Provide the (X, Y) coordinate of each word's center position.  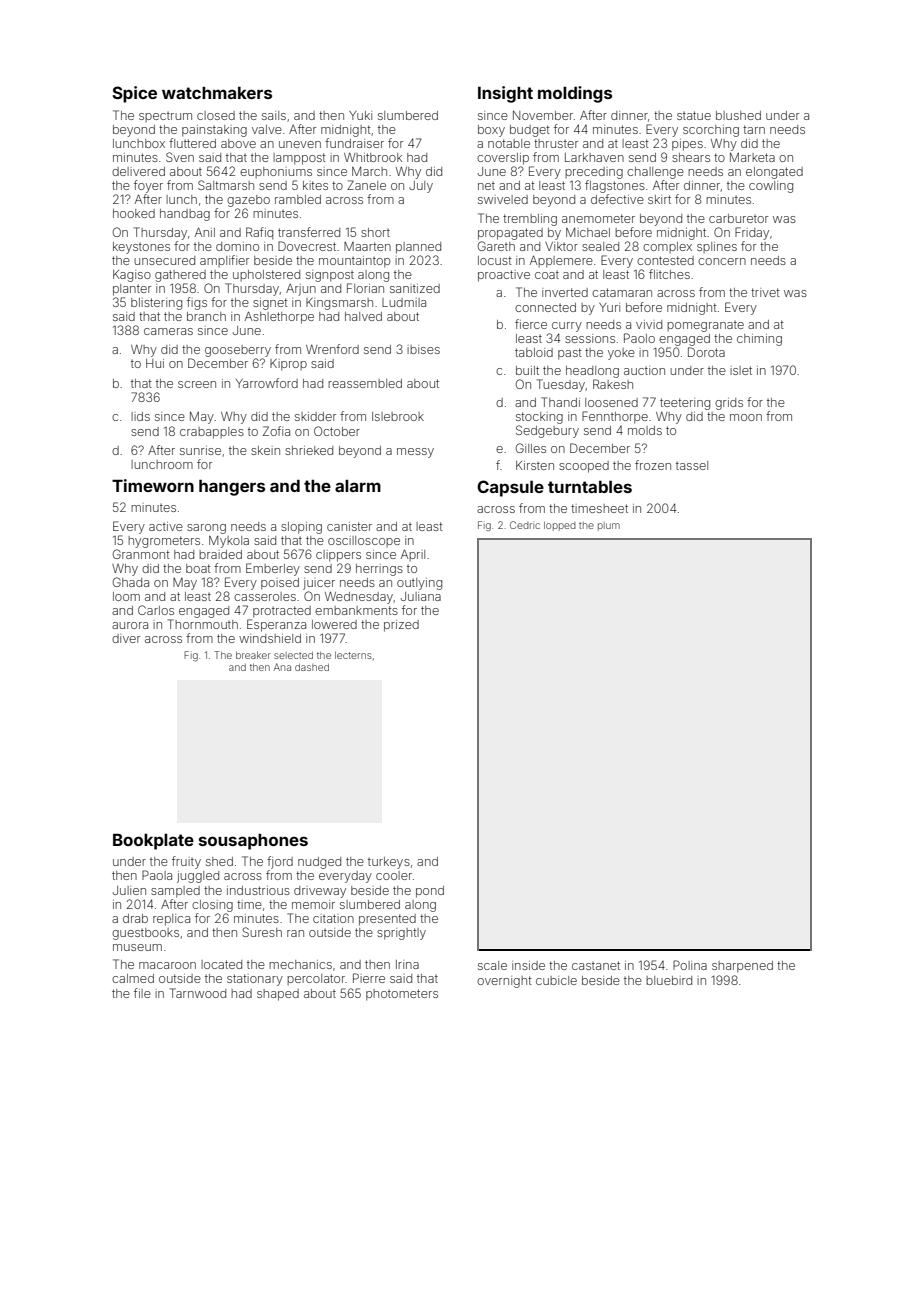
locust (495, 260)
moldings (575, 94)
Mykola (229, 542)
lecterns (353, 655)
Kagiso (132, 276)
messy (415, 453)
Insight (505, 94)
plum (609, 526)
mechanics (300, 964)
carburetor (738, 218)
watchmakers (217, 93)
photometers (402, 995)
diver (126, 638)
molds (645, 430)
